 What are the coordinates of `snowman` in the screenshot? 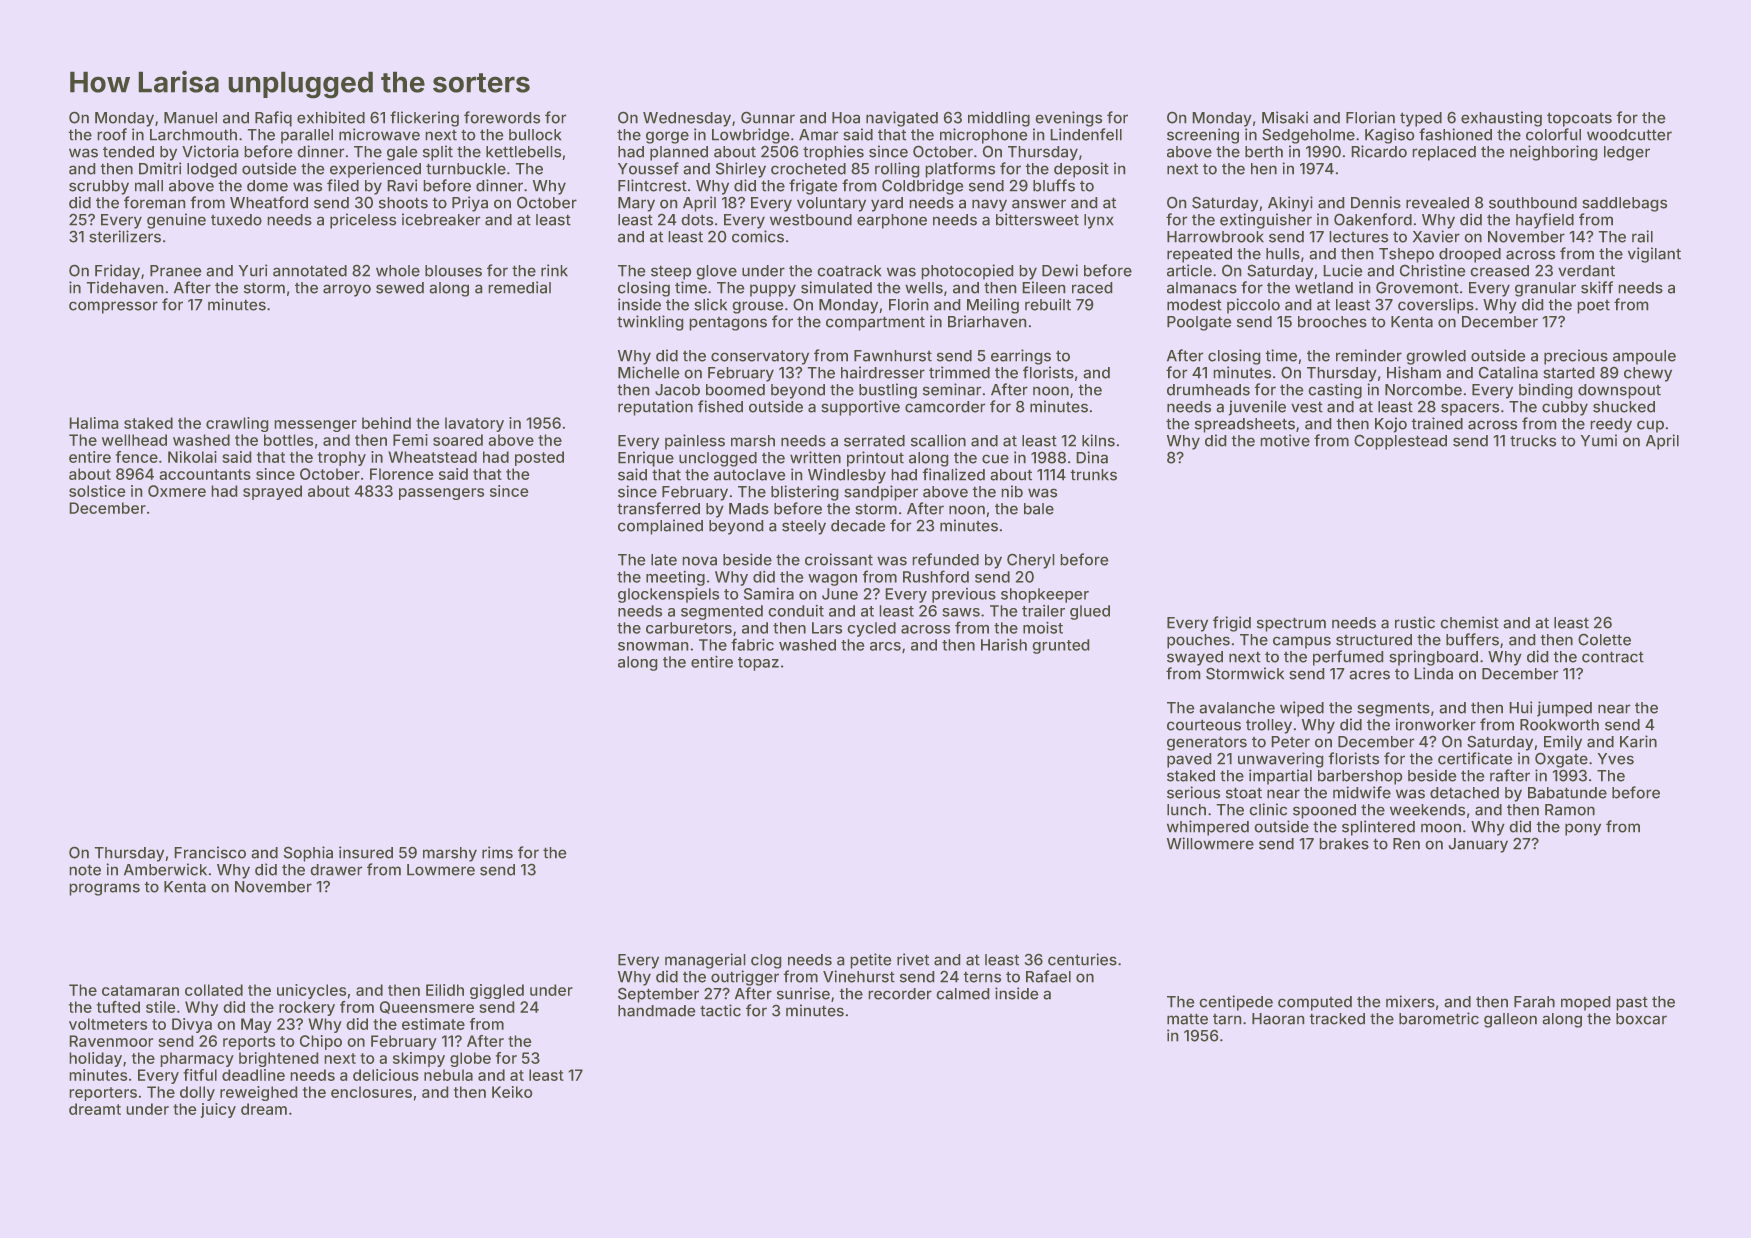 It's located at (653, 646).
